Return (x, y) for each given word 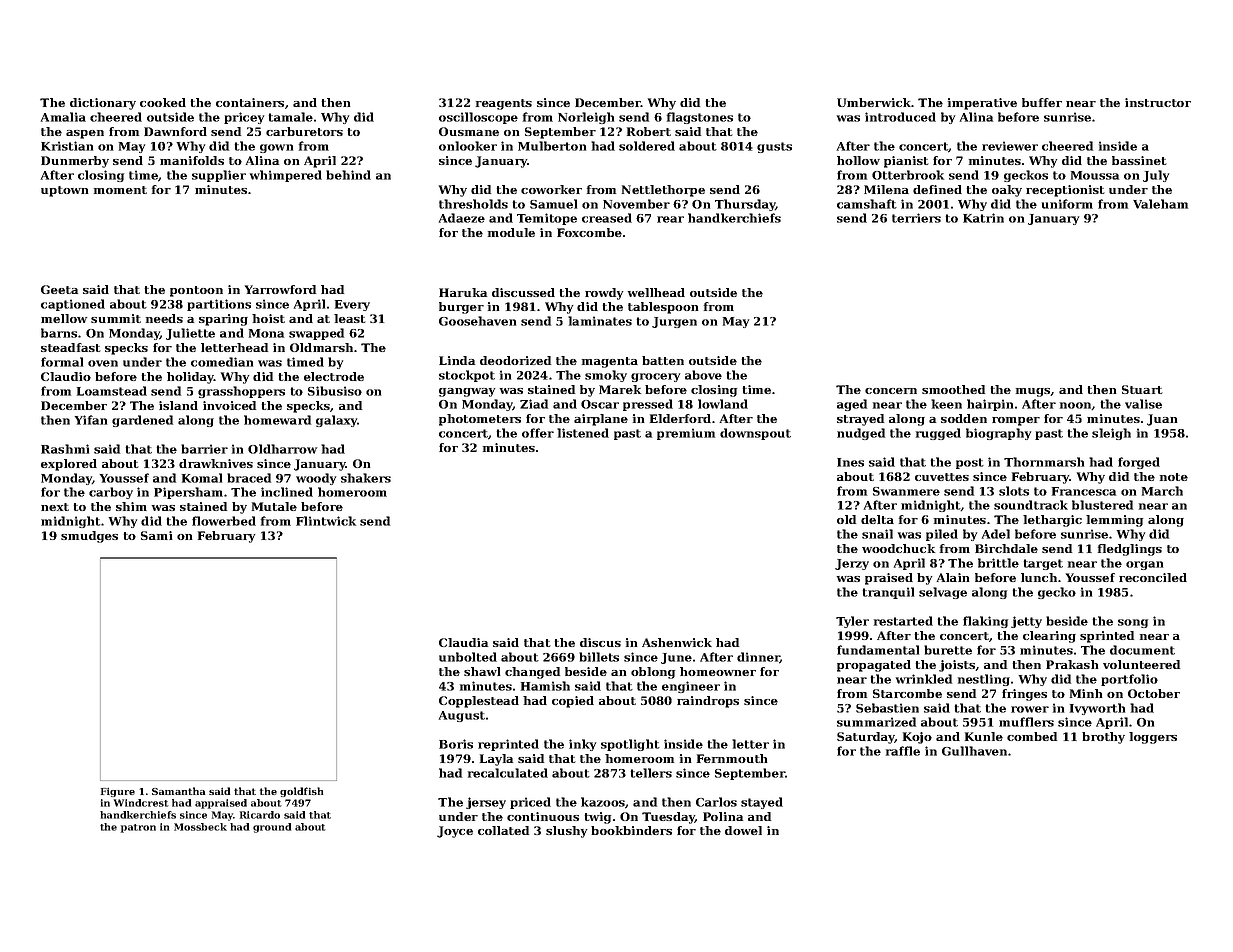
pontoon (196, 291)
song (1133, 623)
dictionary (103, 104)
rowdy (604, 294)
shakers (366, 478)
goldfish (301, 792)
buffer (1042, 102)
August (462, 716)
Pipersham (188, 493)
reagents (504, 104)
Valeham (1160, 204)
